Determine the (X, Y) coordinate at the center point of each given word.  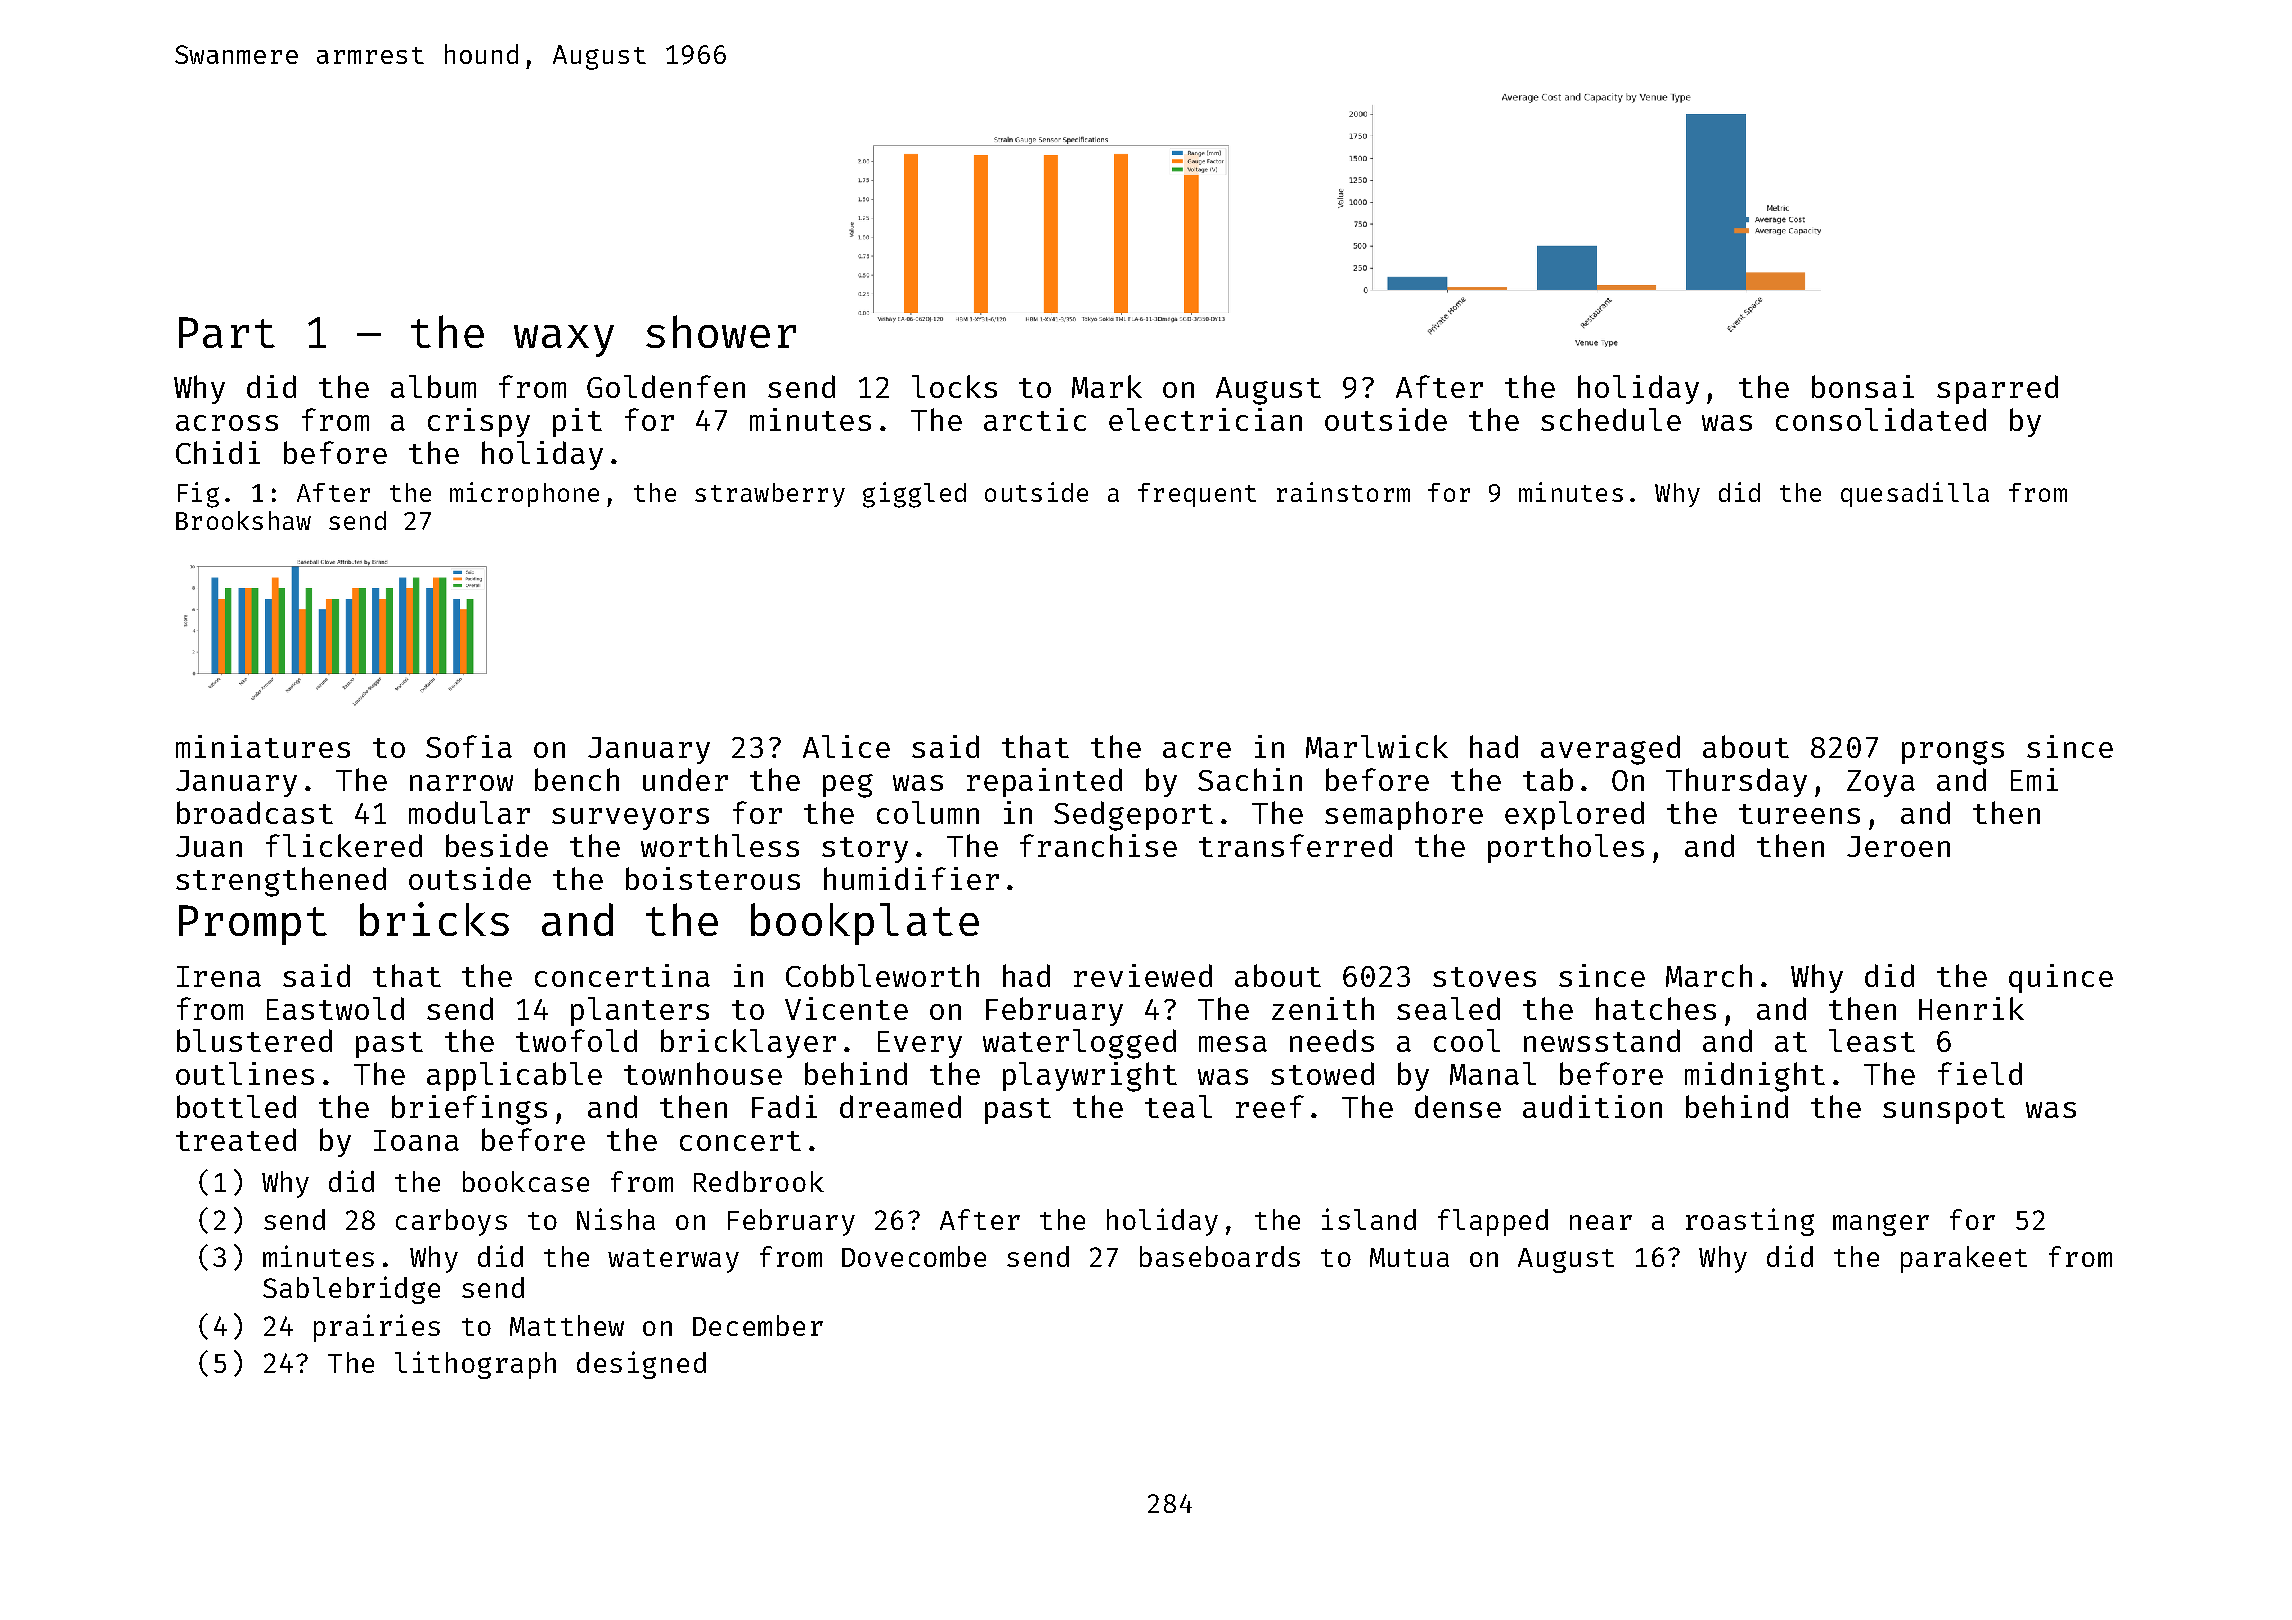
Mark (1107, 386)
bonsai (1863, 386)
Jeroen (1898, 846)
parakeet (1964, 1259)
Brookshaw (243, 520)
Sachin (1250, 779)
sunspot (1944, 1111)
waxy (564, 341)
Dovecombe (914, 1256)
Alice (846, 746)
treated (236, 1139)
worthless (720, 845)
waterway (673, 1261)
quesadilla (1915, 494)
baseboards (1220, 1256)
